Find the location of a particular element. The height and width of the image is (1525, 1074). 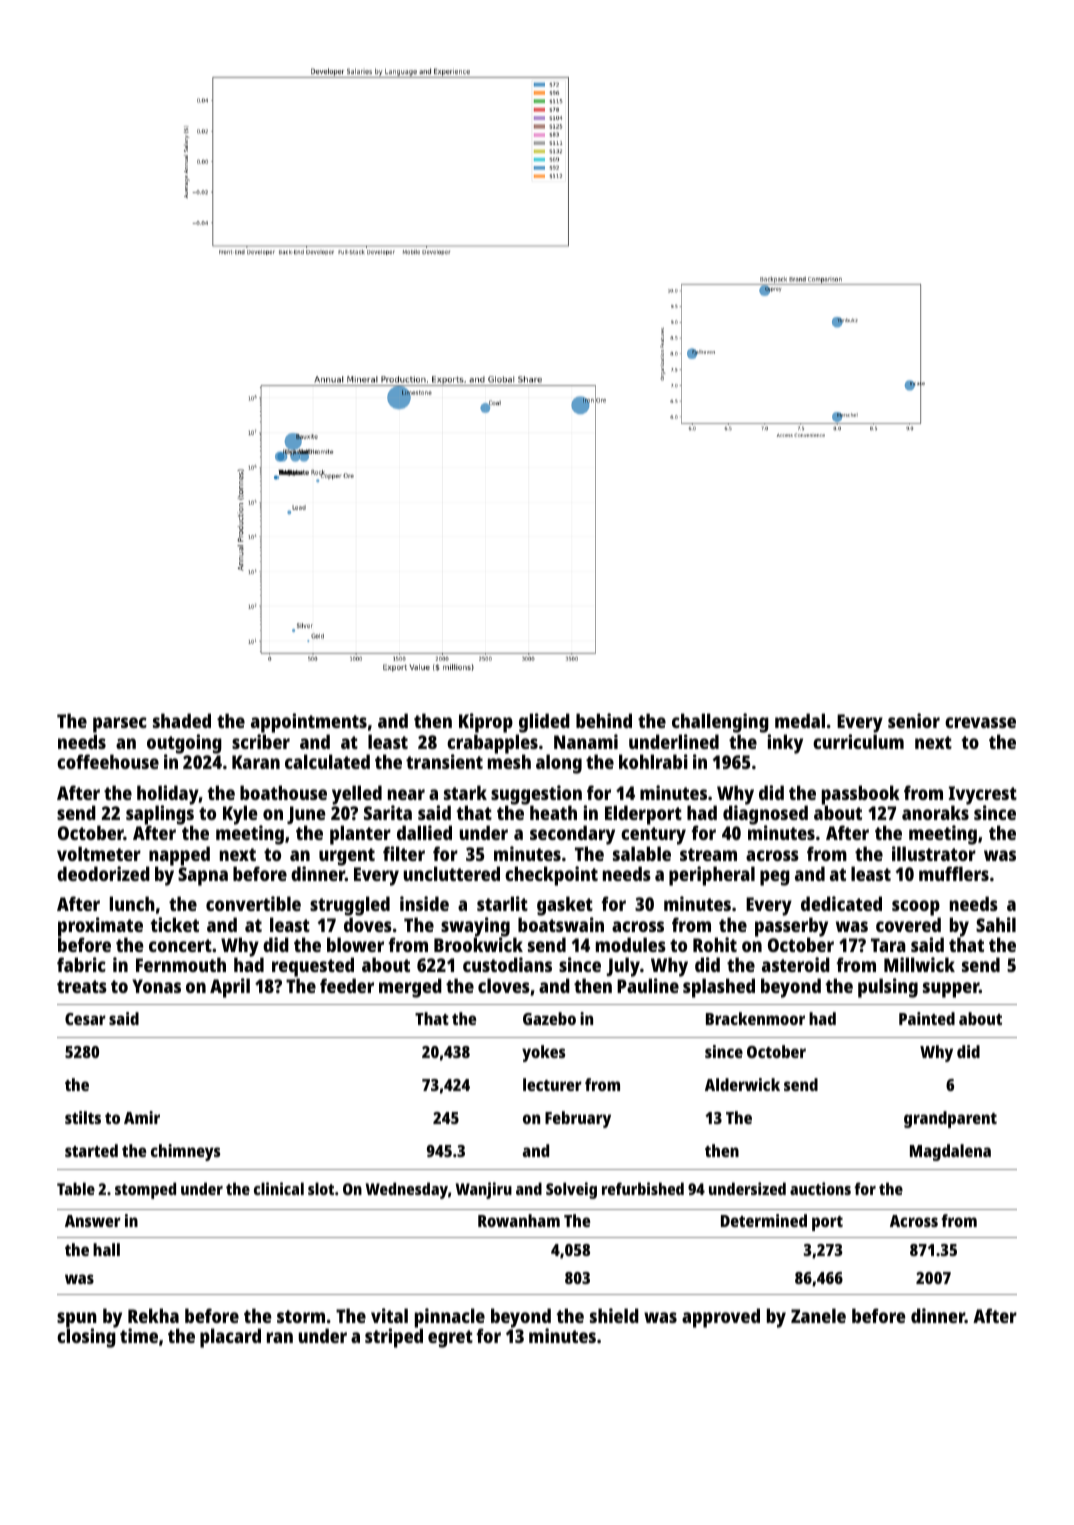

refurbished is located at coordinates (643, 1188).
